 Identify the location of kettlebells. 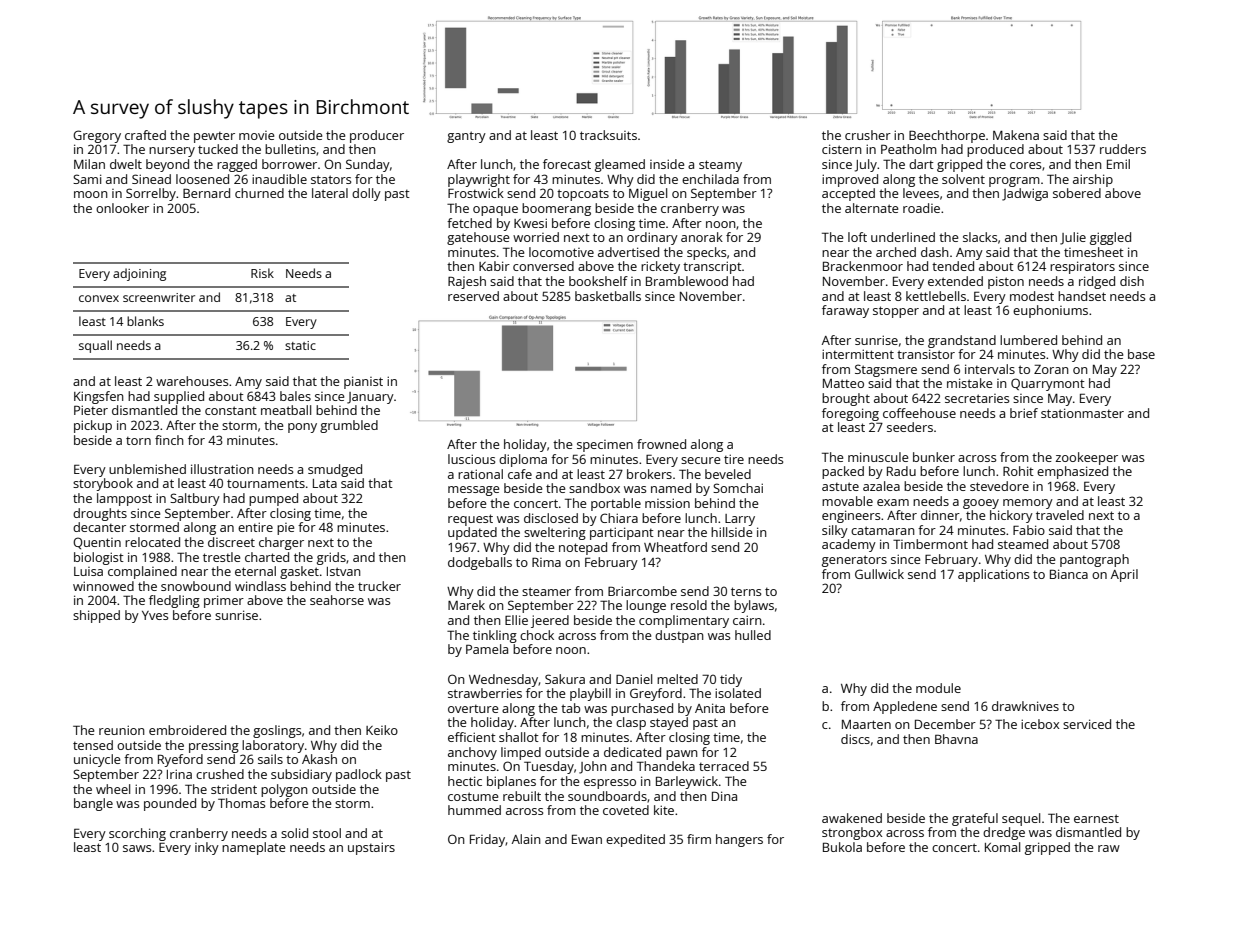
(936, 296).
